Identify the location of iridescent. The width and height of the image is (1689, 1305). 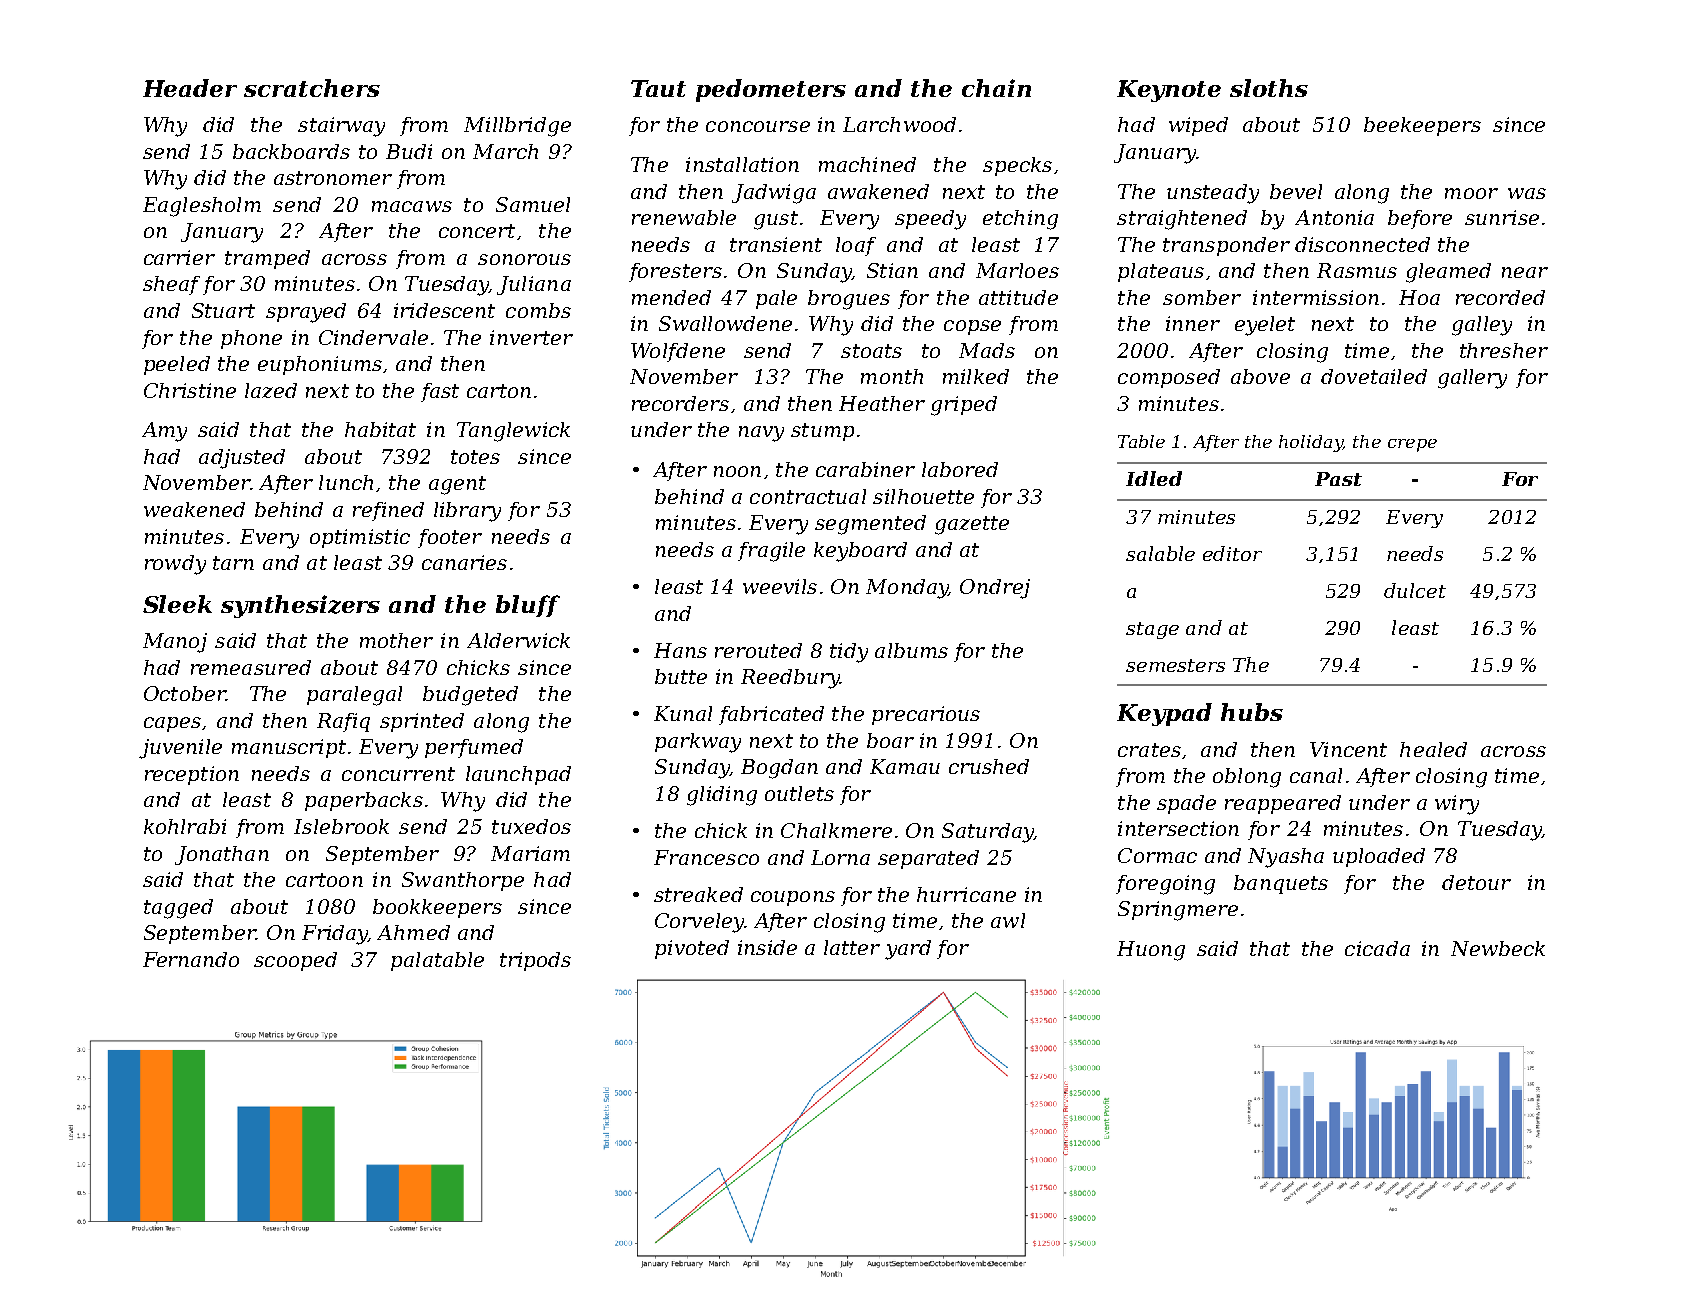
(444, 310).
